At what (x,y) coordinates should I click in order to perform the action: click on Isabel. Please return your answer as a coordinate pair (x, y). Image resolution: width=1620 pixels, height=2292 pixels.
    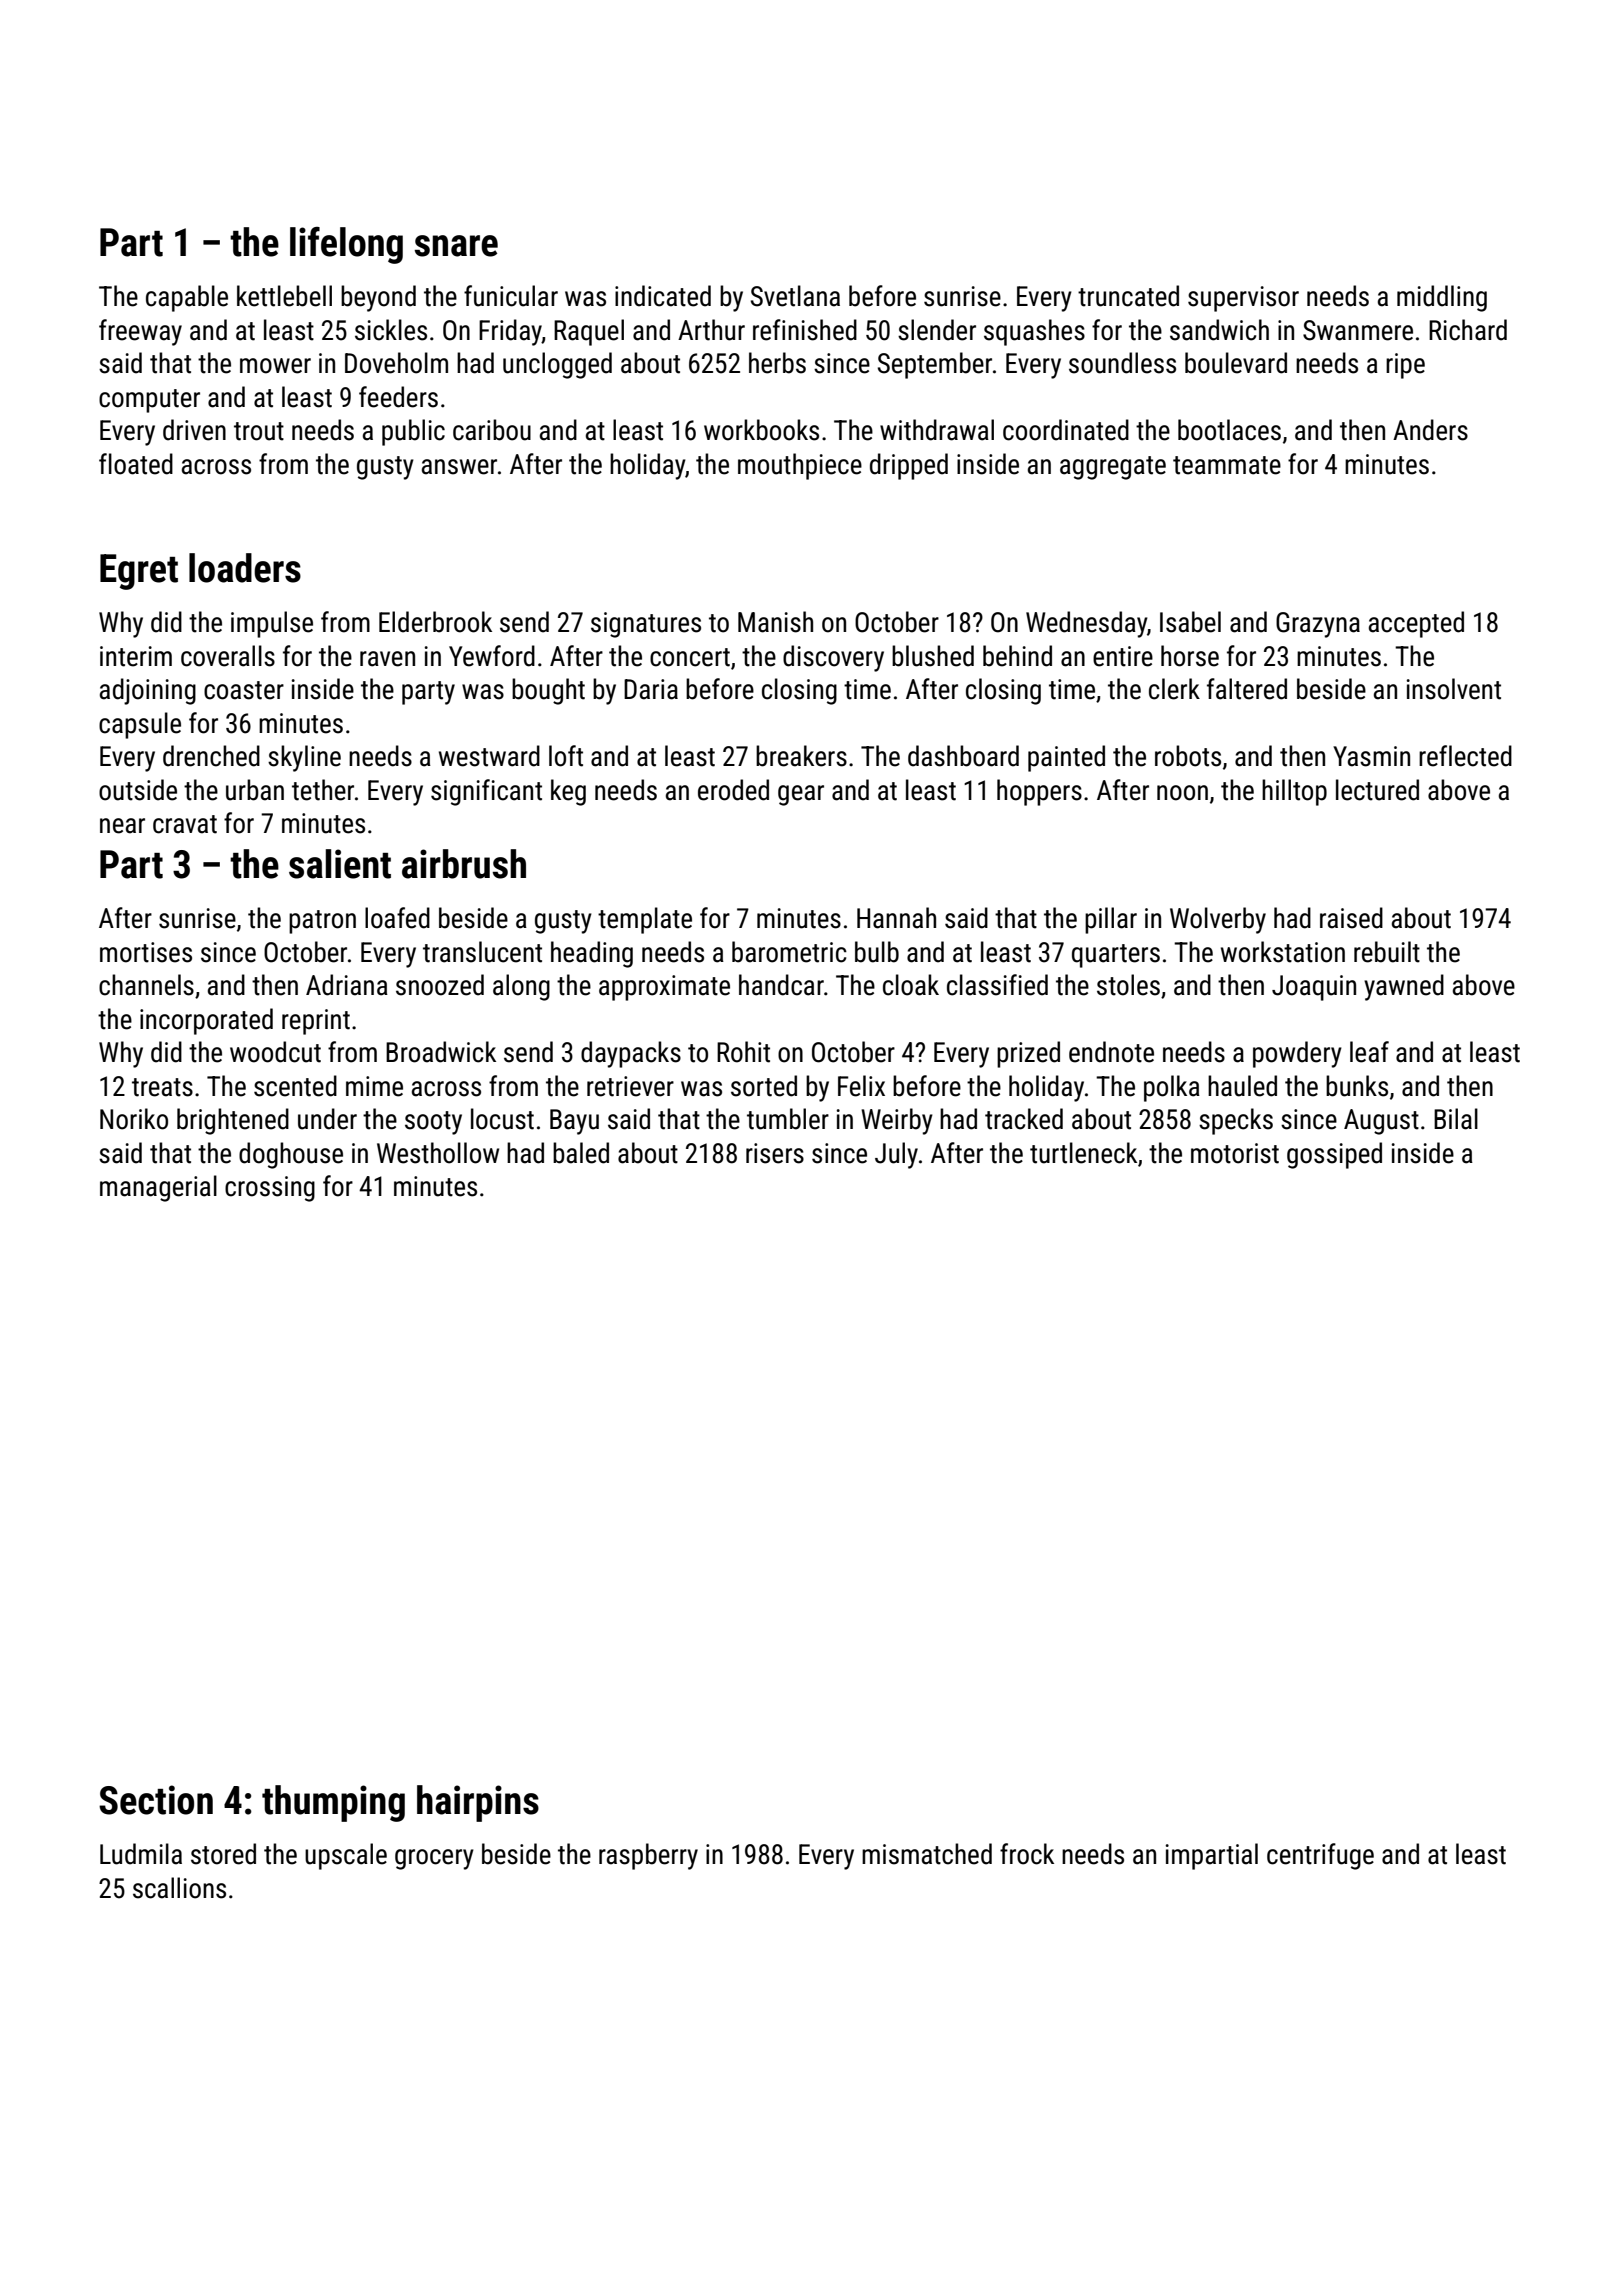
    Looking at the image, I should click on (1190, 622).
